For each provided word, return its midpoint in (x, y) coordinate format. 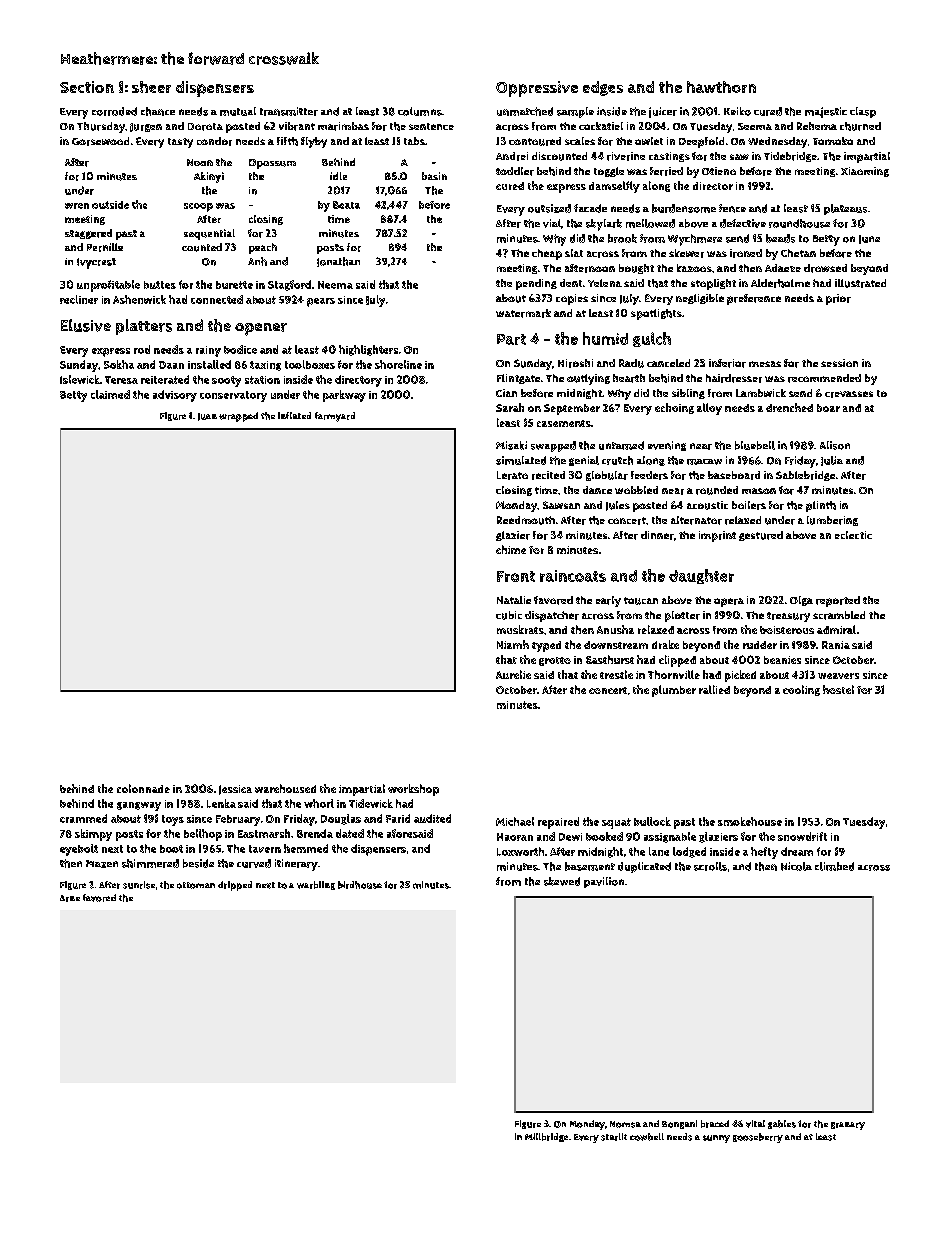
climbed (834, 866)
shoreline (398, 364)
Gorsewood (100, 141)
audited (432, 818)
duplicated (644, 867)
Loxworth (520, 851)
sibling (688, 394)
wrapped (238, 417)
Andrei (512, 156)
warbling (316, 885)
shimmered (150, 863)
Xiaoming (865, 172)
